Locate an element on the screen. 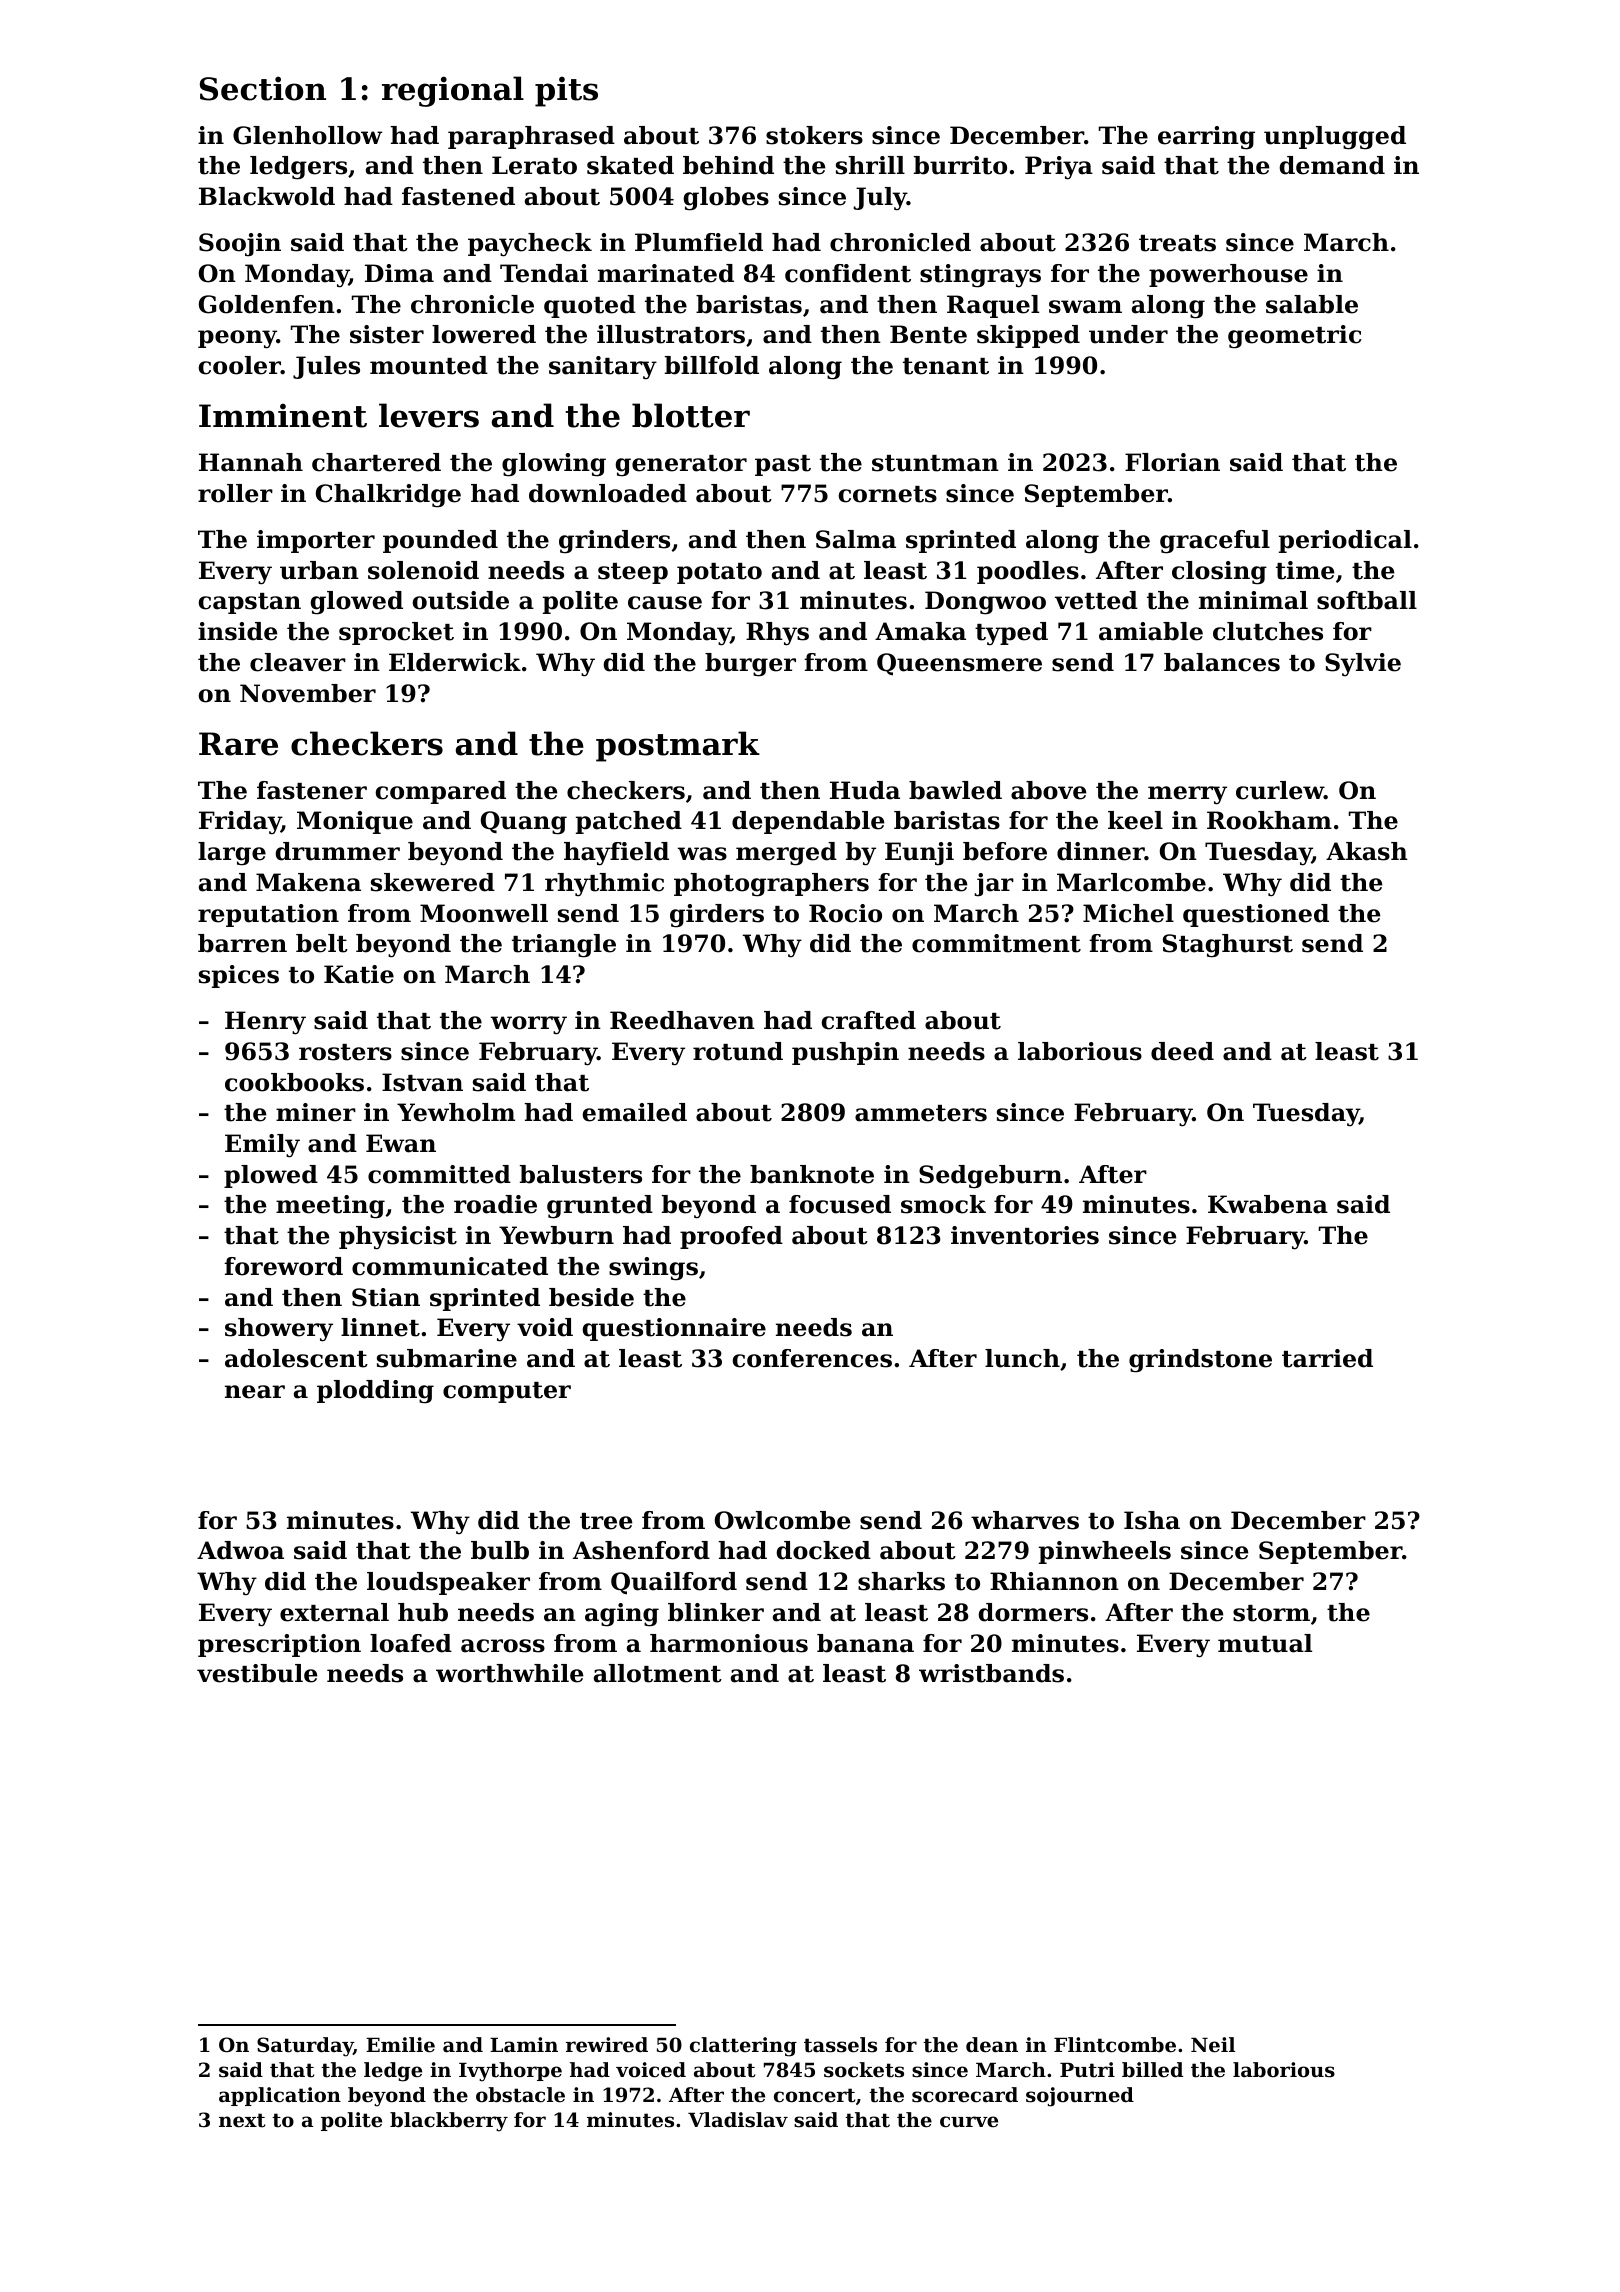 This screenshot has height=2292, width=1620. loudspeaker is located at coordinates (448, 1583).
